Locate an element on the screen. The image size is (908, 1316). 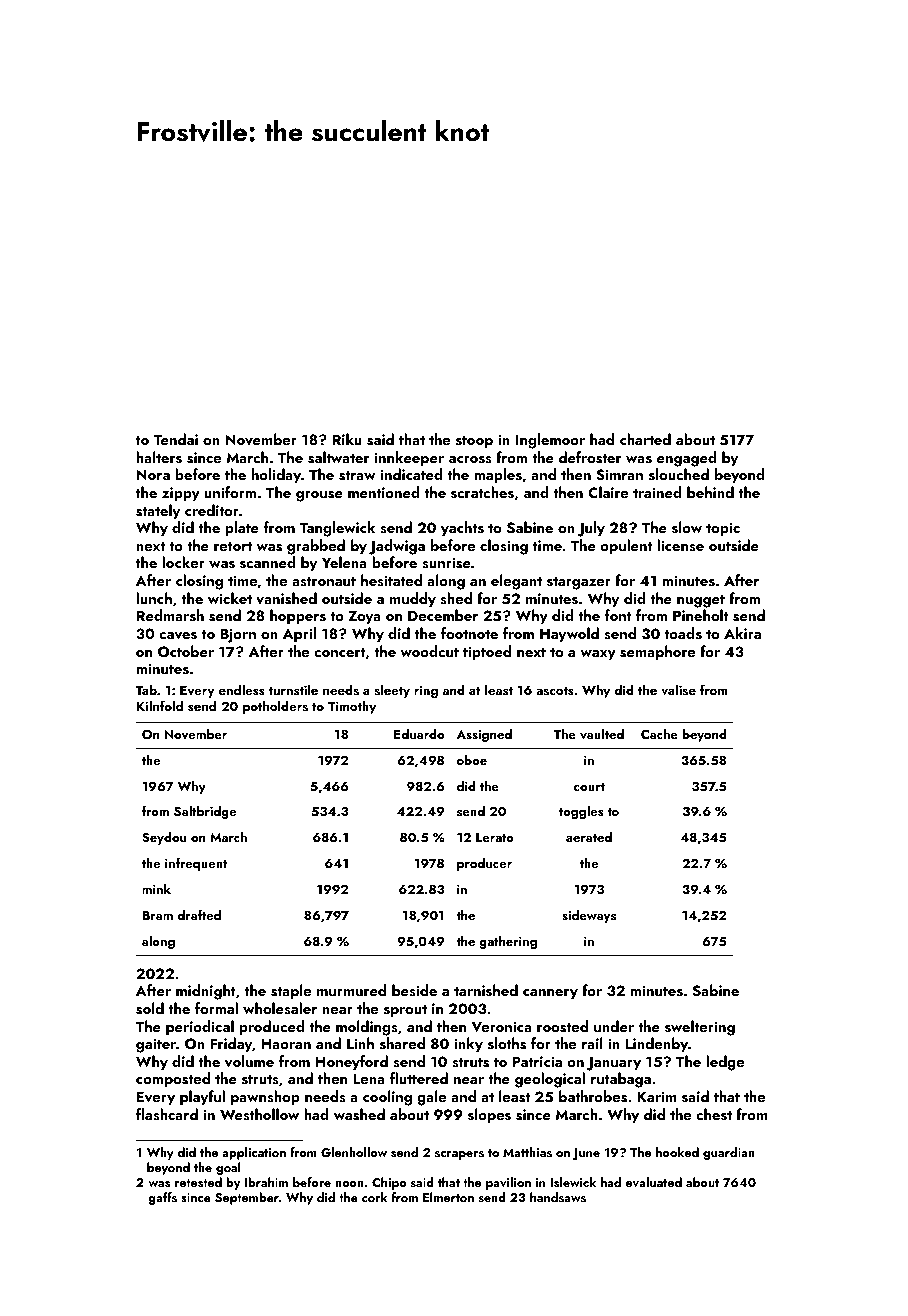
Saltbridge is located at coordinates (205, 812).
